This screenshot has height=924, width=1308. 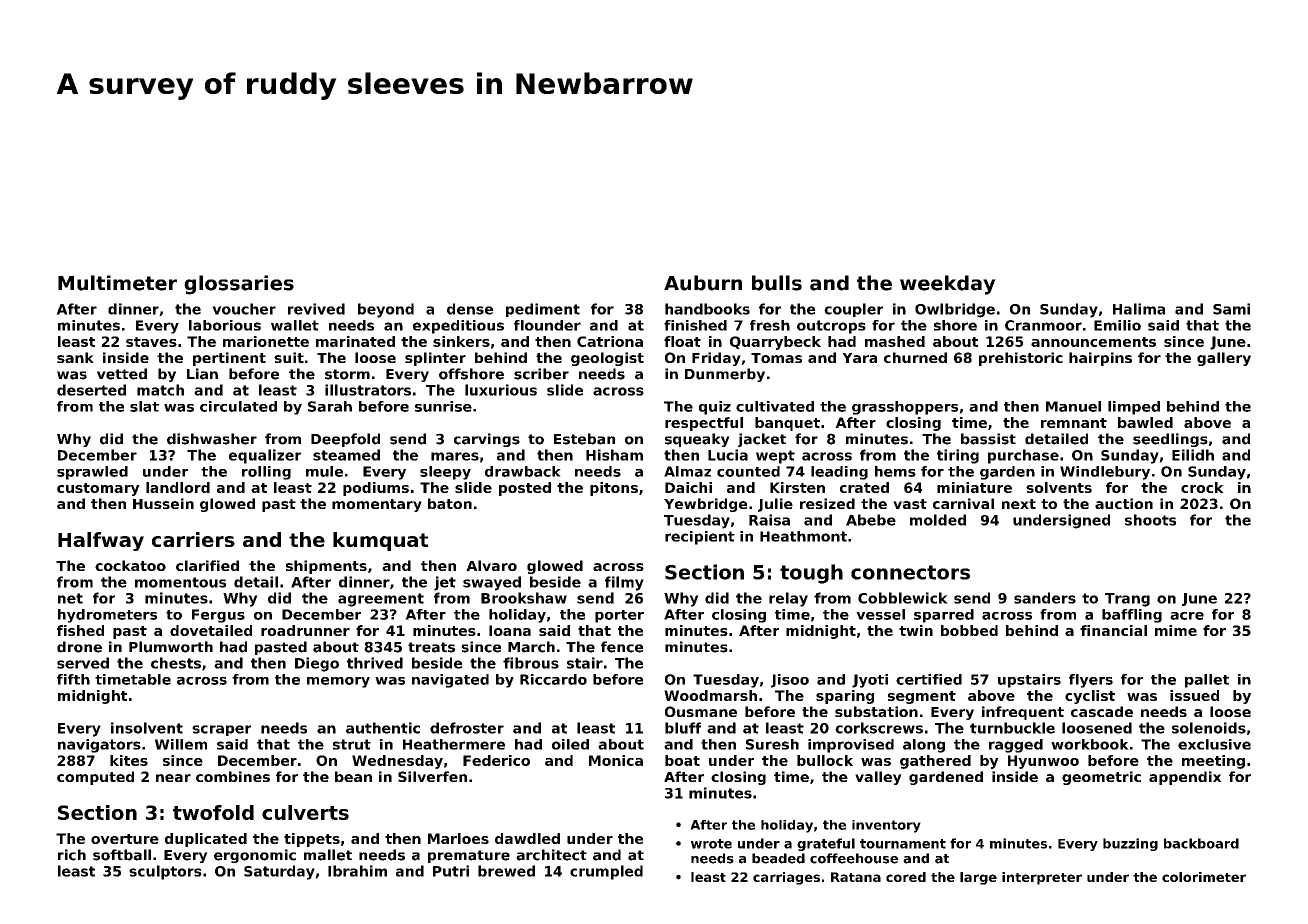 I want to click on glossaries, so click(x=239, y=285).
